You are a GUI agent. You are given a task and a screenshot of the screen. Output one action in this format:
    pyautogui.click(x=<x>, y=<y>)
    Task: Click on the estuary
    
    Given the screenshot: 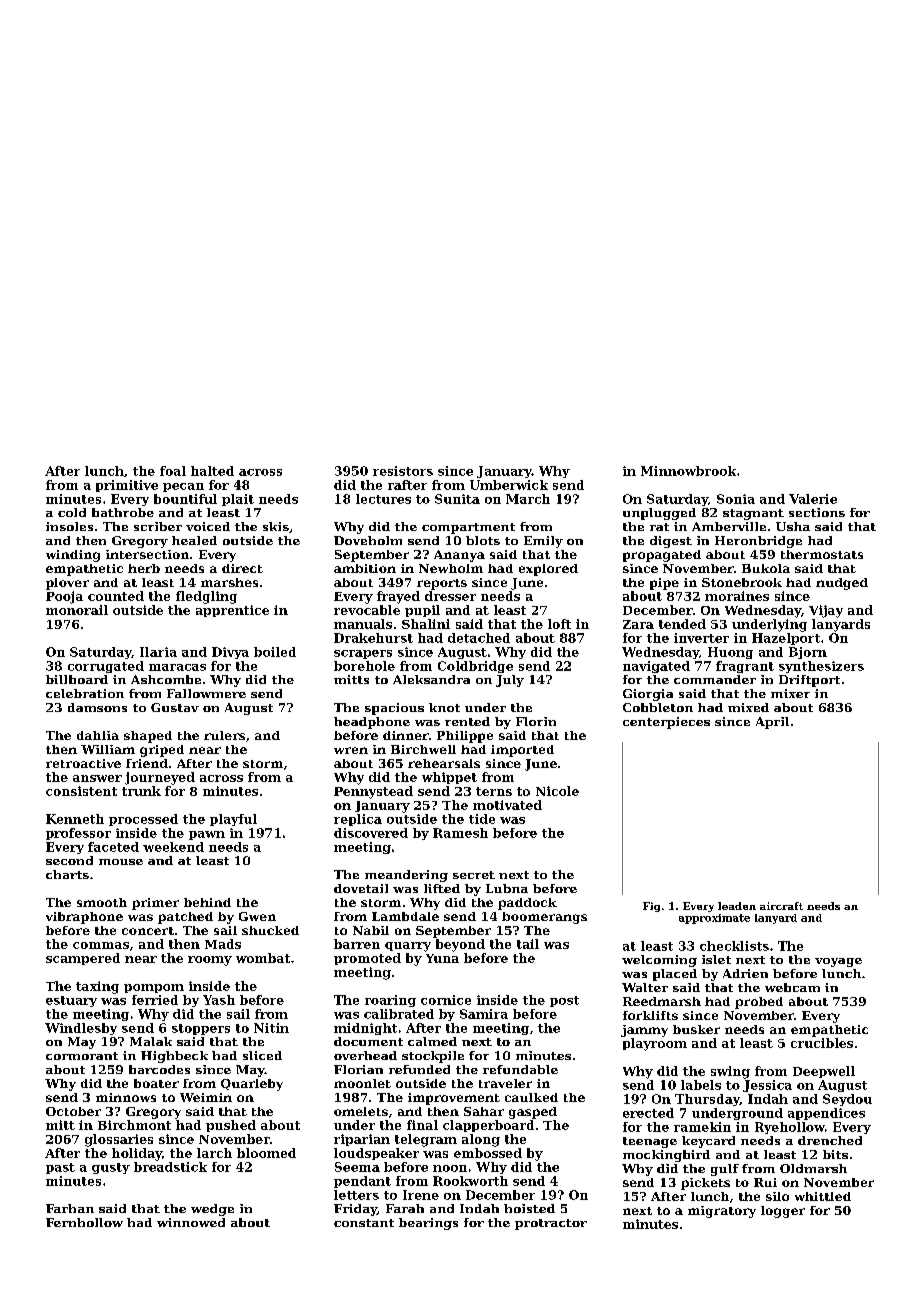 What is the action you would take?
    pyautogui.click(x=71, y=1001)
